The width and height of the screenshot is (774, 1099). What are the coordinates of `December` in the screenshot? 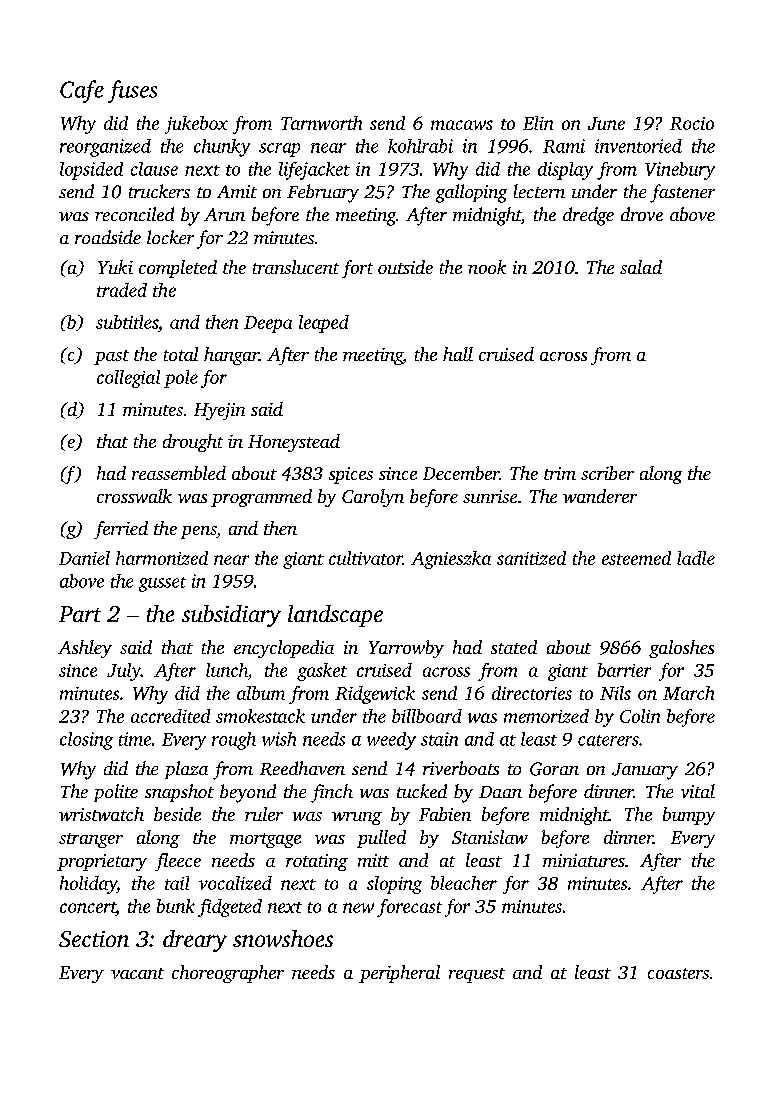 It's located at (461, 473).
